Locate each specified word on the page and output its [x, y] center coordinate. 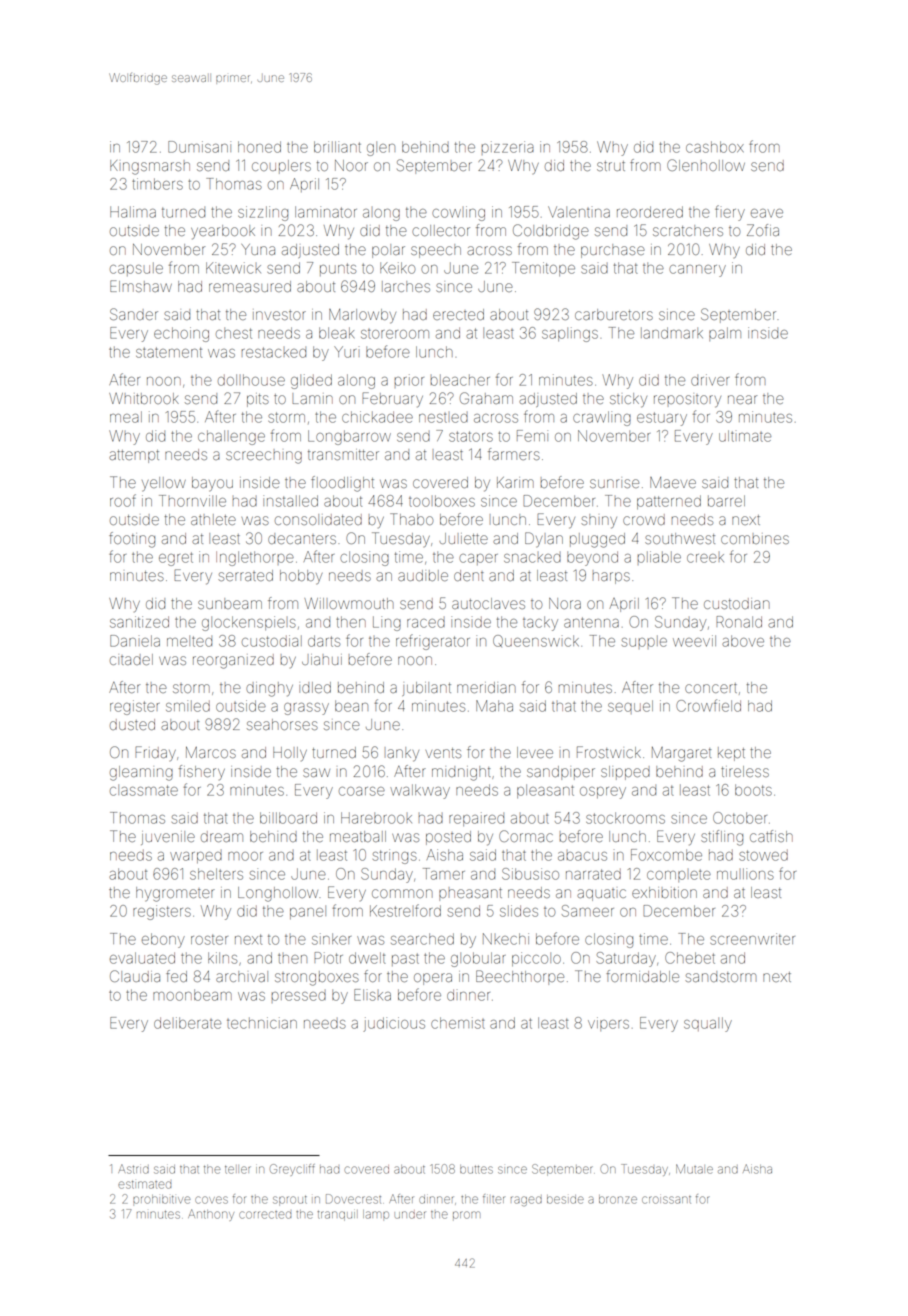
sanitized [139, 622]
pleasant [545, 791]
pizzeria [507, 147]
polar [388, 251]
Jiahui [322, 659]
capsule [136, 269]
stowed [763, 855]
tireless [745, 771]
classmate [144, 790]
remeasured [250, 286]
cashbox [715, 147]
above [743, 641]
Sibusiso [530, 874]
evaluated [142, 958]
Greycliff [292, 1170]
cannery [697, 271]
